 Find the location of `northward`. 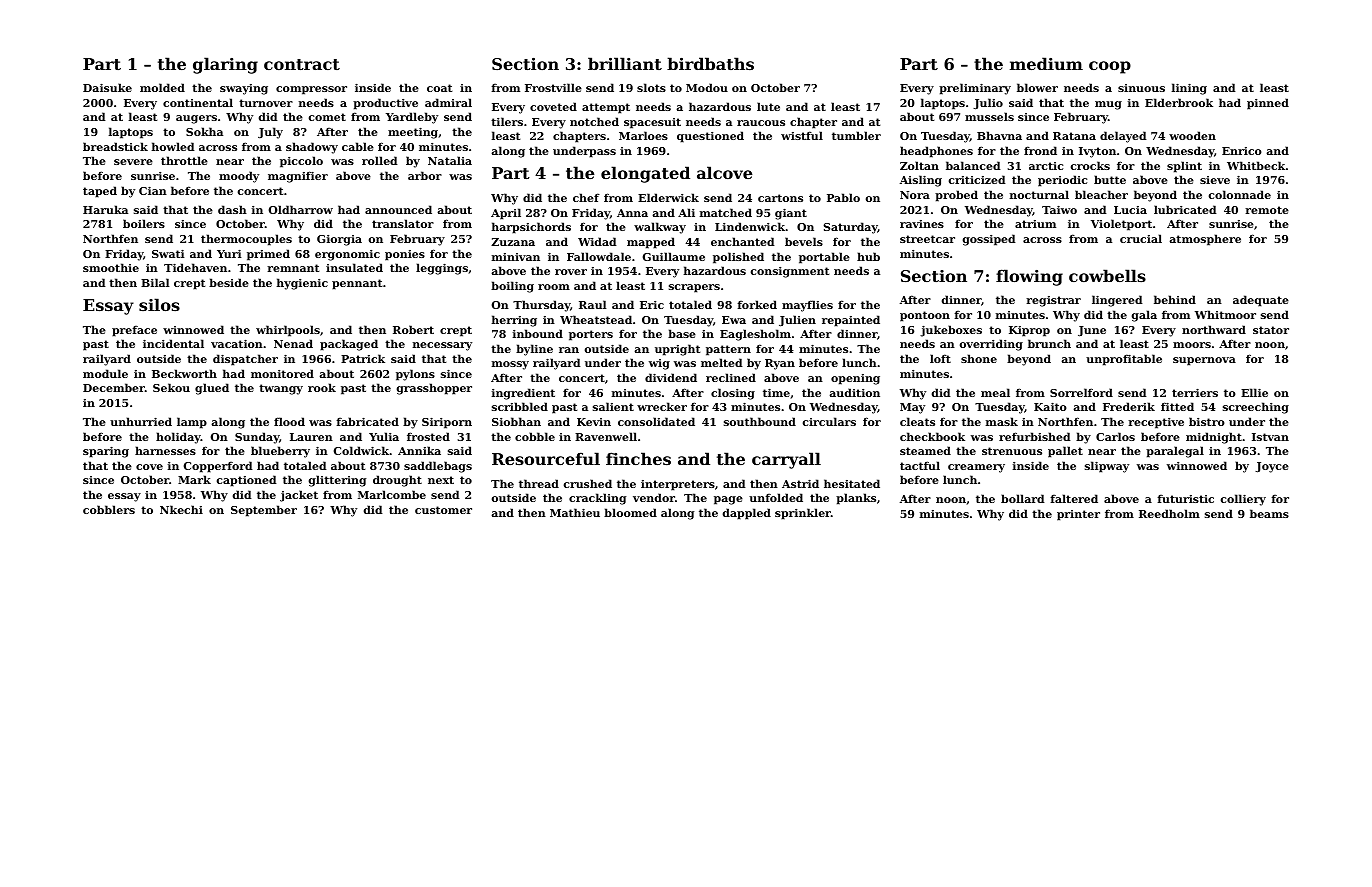

northward is located at coordinates (1214, 329).
